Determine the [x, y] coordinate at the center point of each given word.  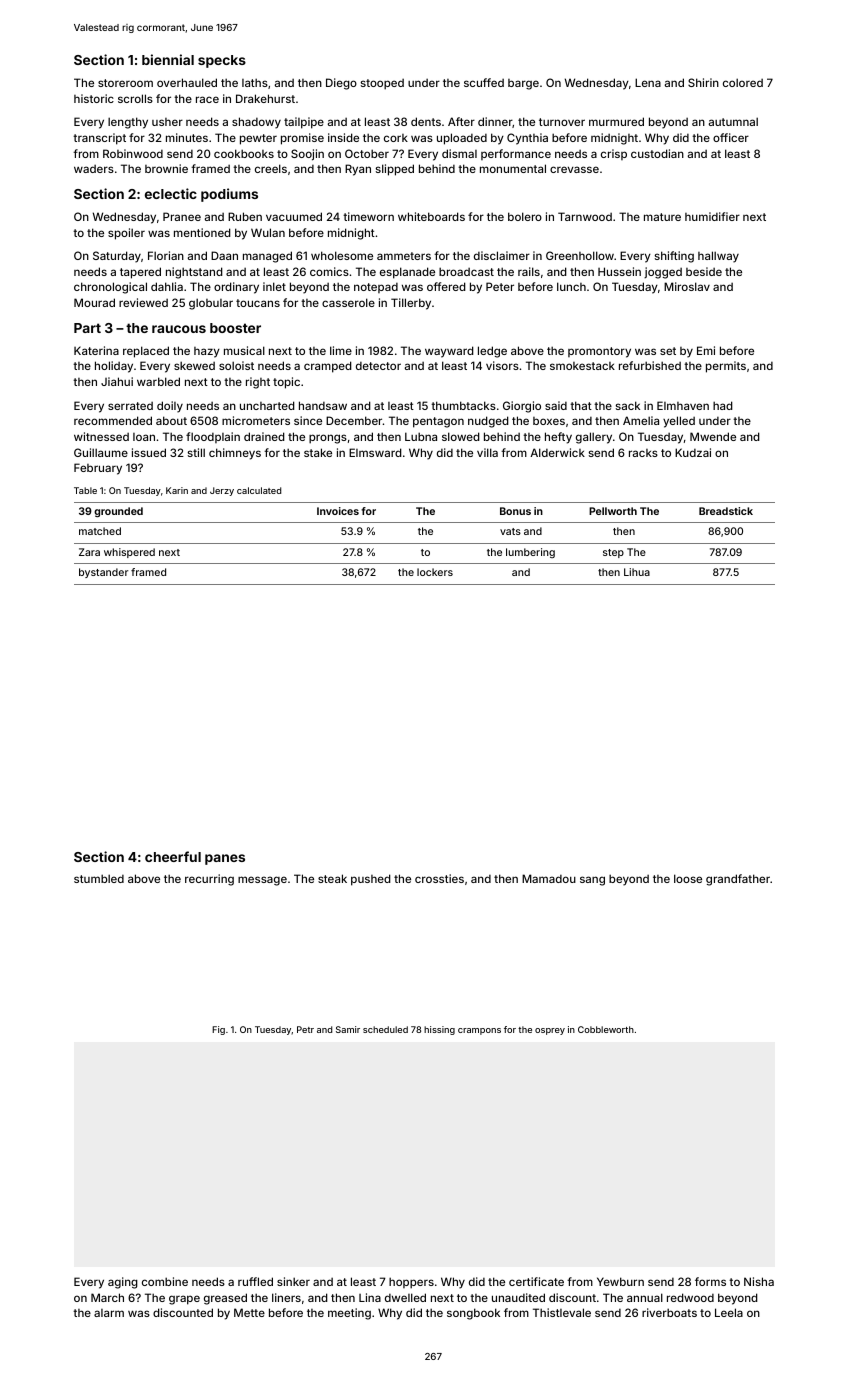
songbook [473, 1314]
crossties [439, 878]
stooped [382, 84]
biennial [168, 59]
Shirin [703, 82]
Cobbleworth [606, 1029]
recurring [209, 880]
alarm [109, 1313]
